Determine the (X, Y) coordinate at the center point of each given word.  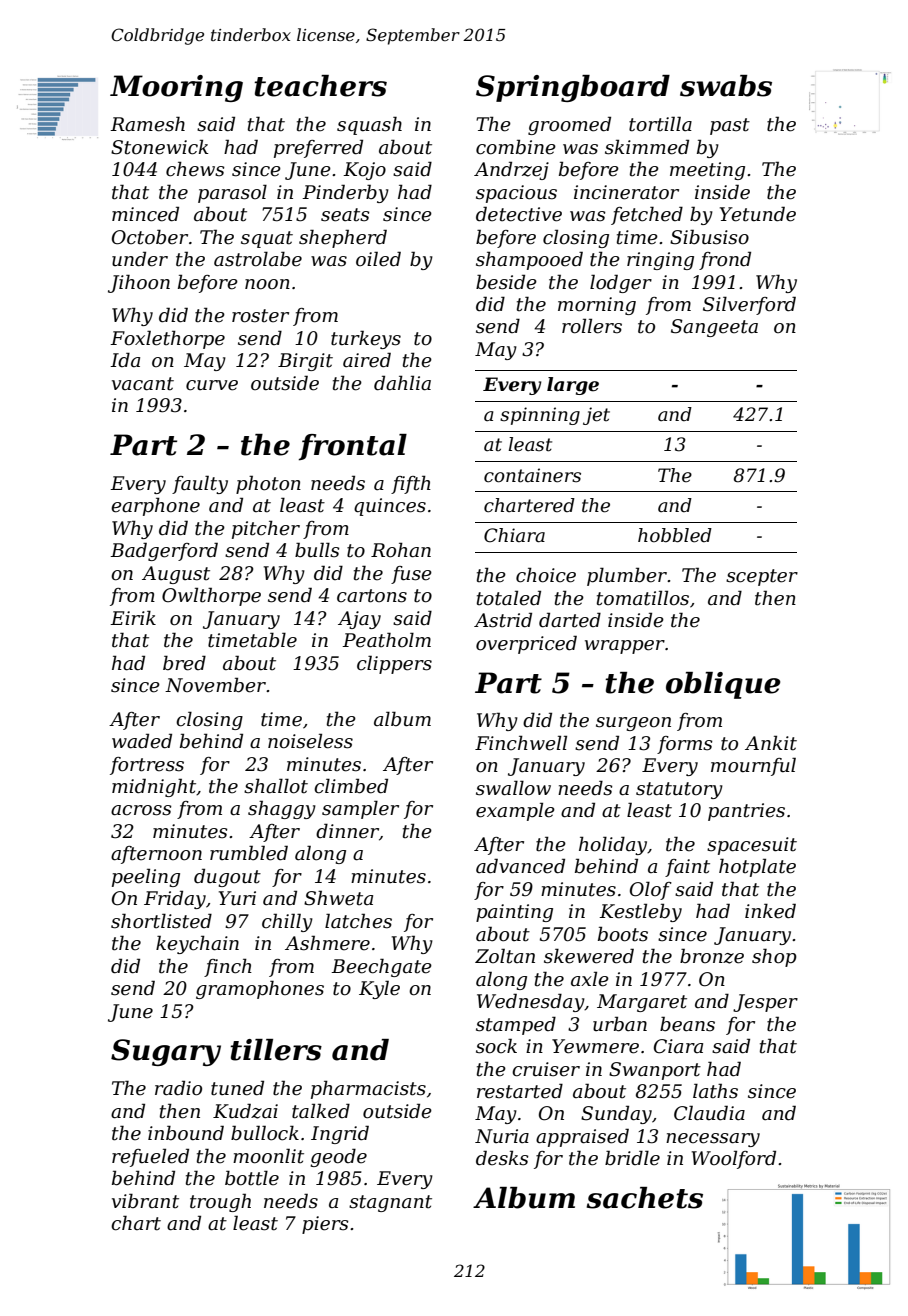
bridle (632, 1158)
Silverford (749, 305)
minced (145, 214)
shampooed (529, 260)
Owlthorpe (211, 596)
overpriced (526, 644)
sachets (645, 1198)
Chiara (514, 535)
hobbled (675, 535)
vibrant (145, 1201)
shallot (276, 786)
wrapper (625, 647)
